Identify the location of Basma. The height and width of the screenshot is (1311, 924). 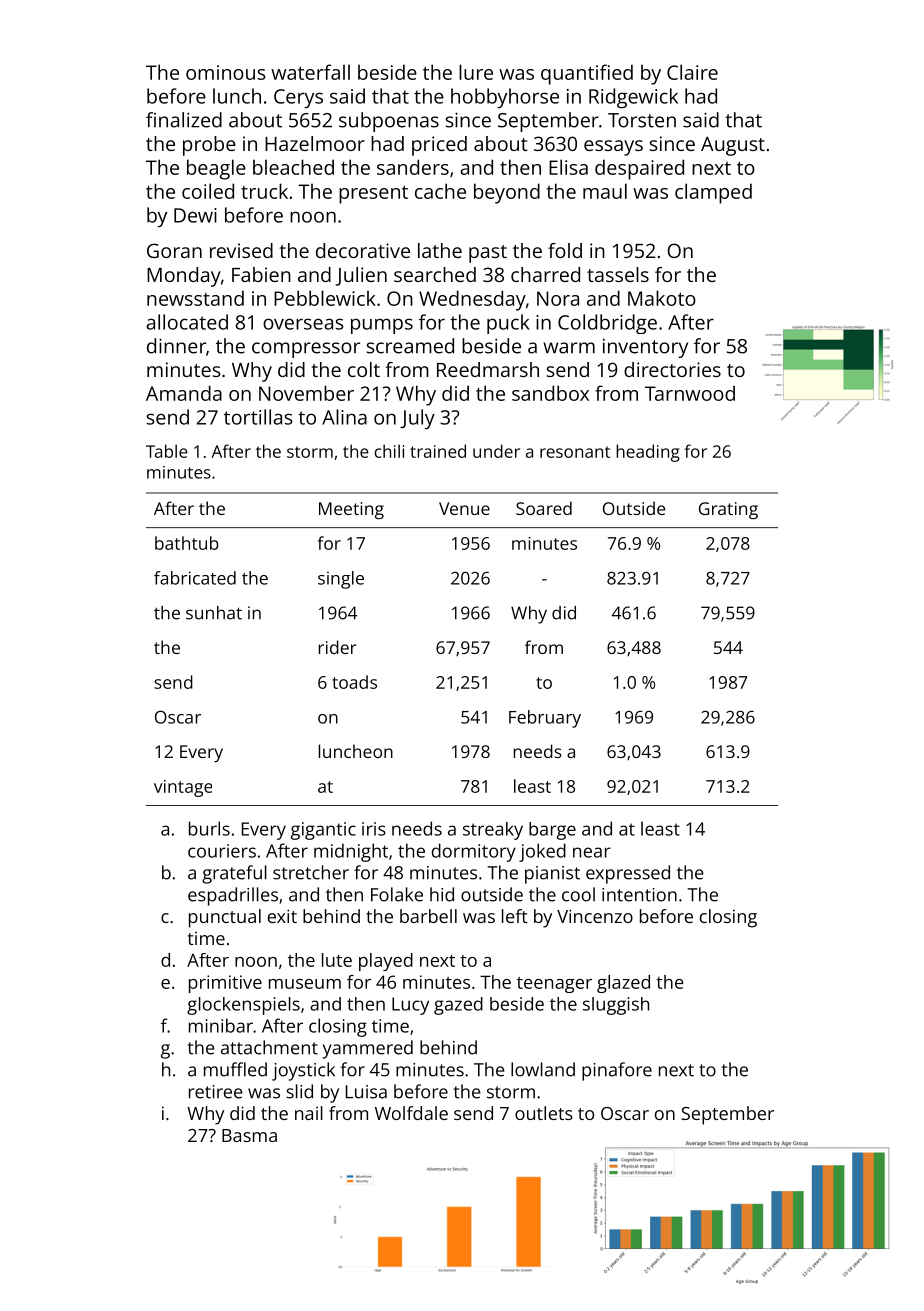
(249, 1135).
